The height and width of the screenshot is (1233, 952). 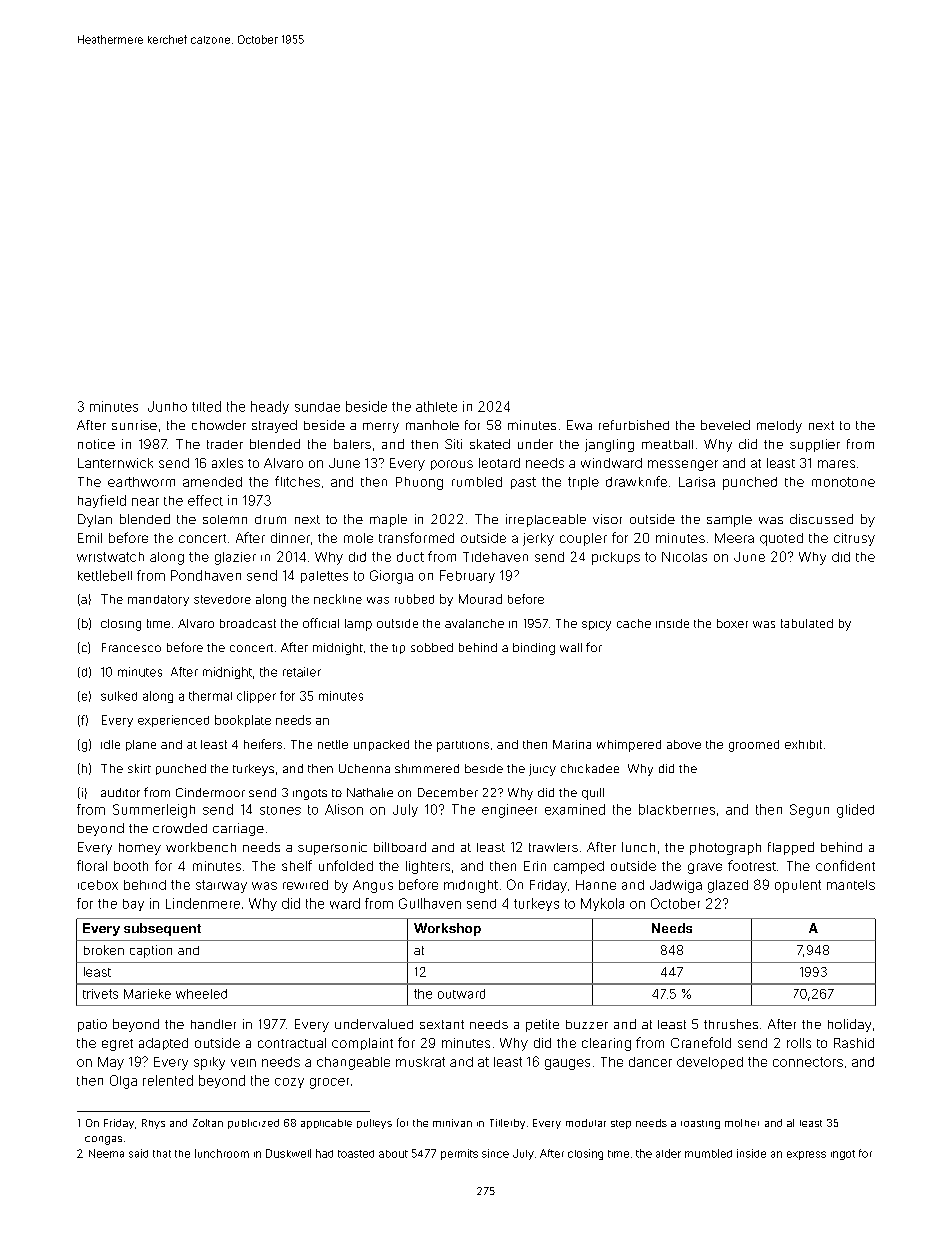 I want to click on beveled, so click(x=725, y=425).
